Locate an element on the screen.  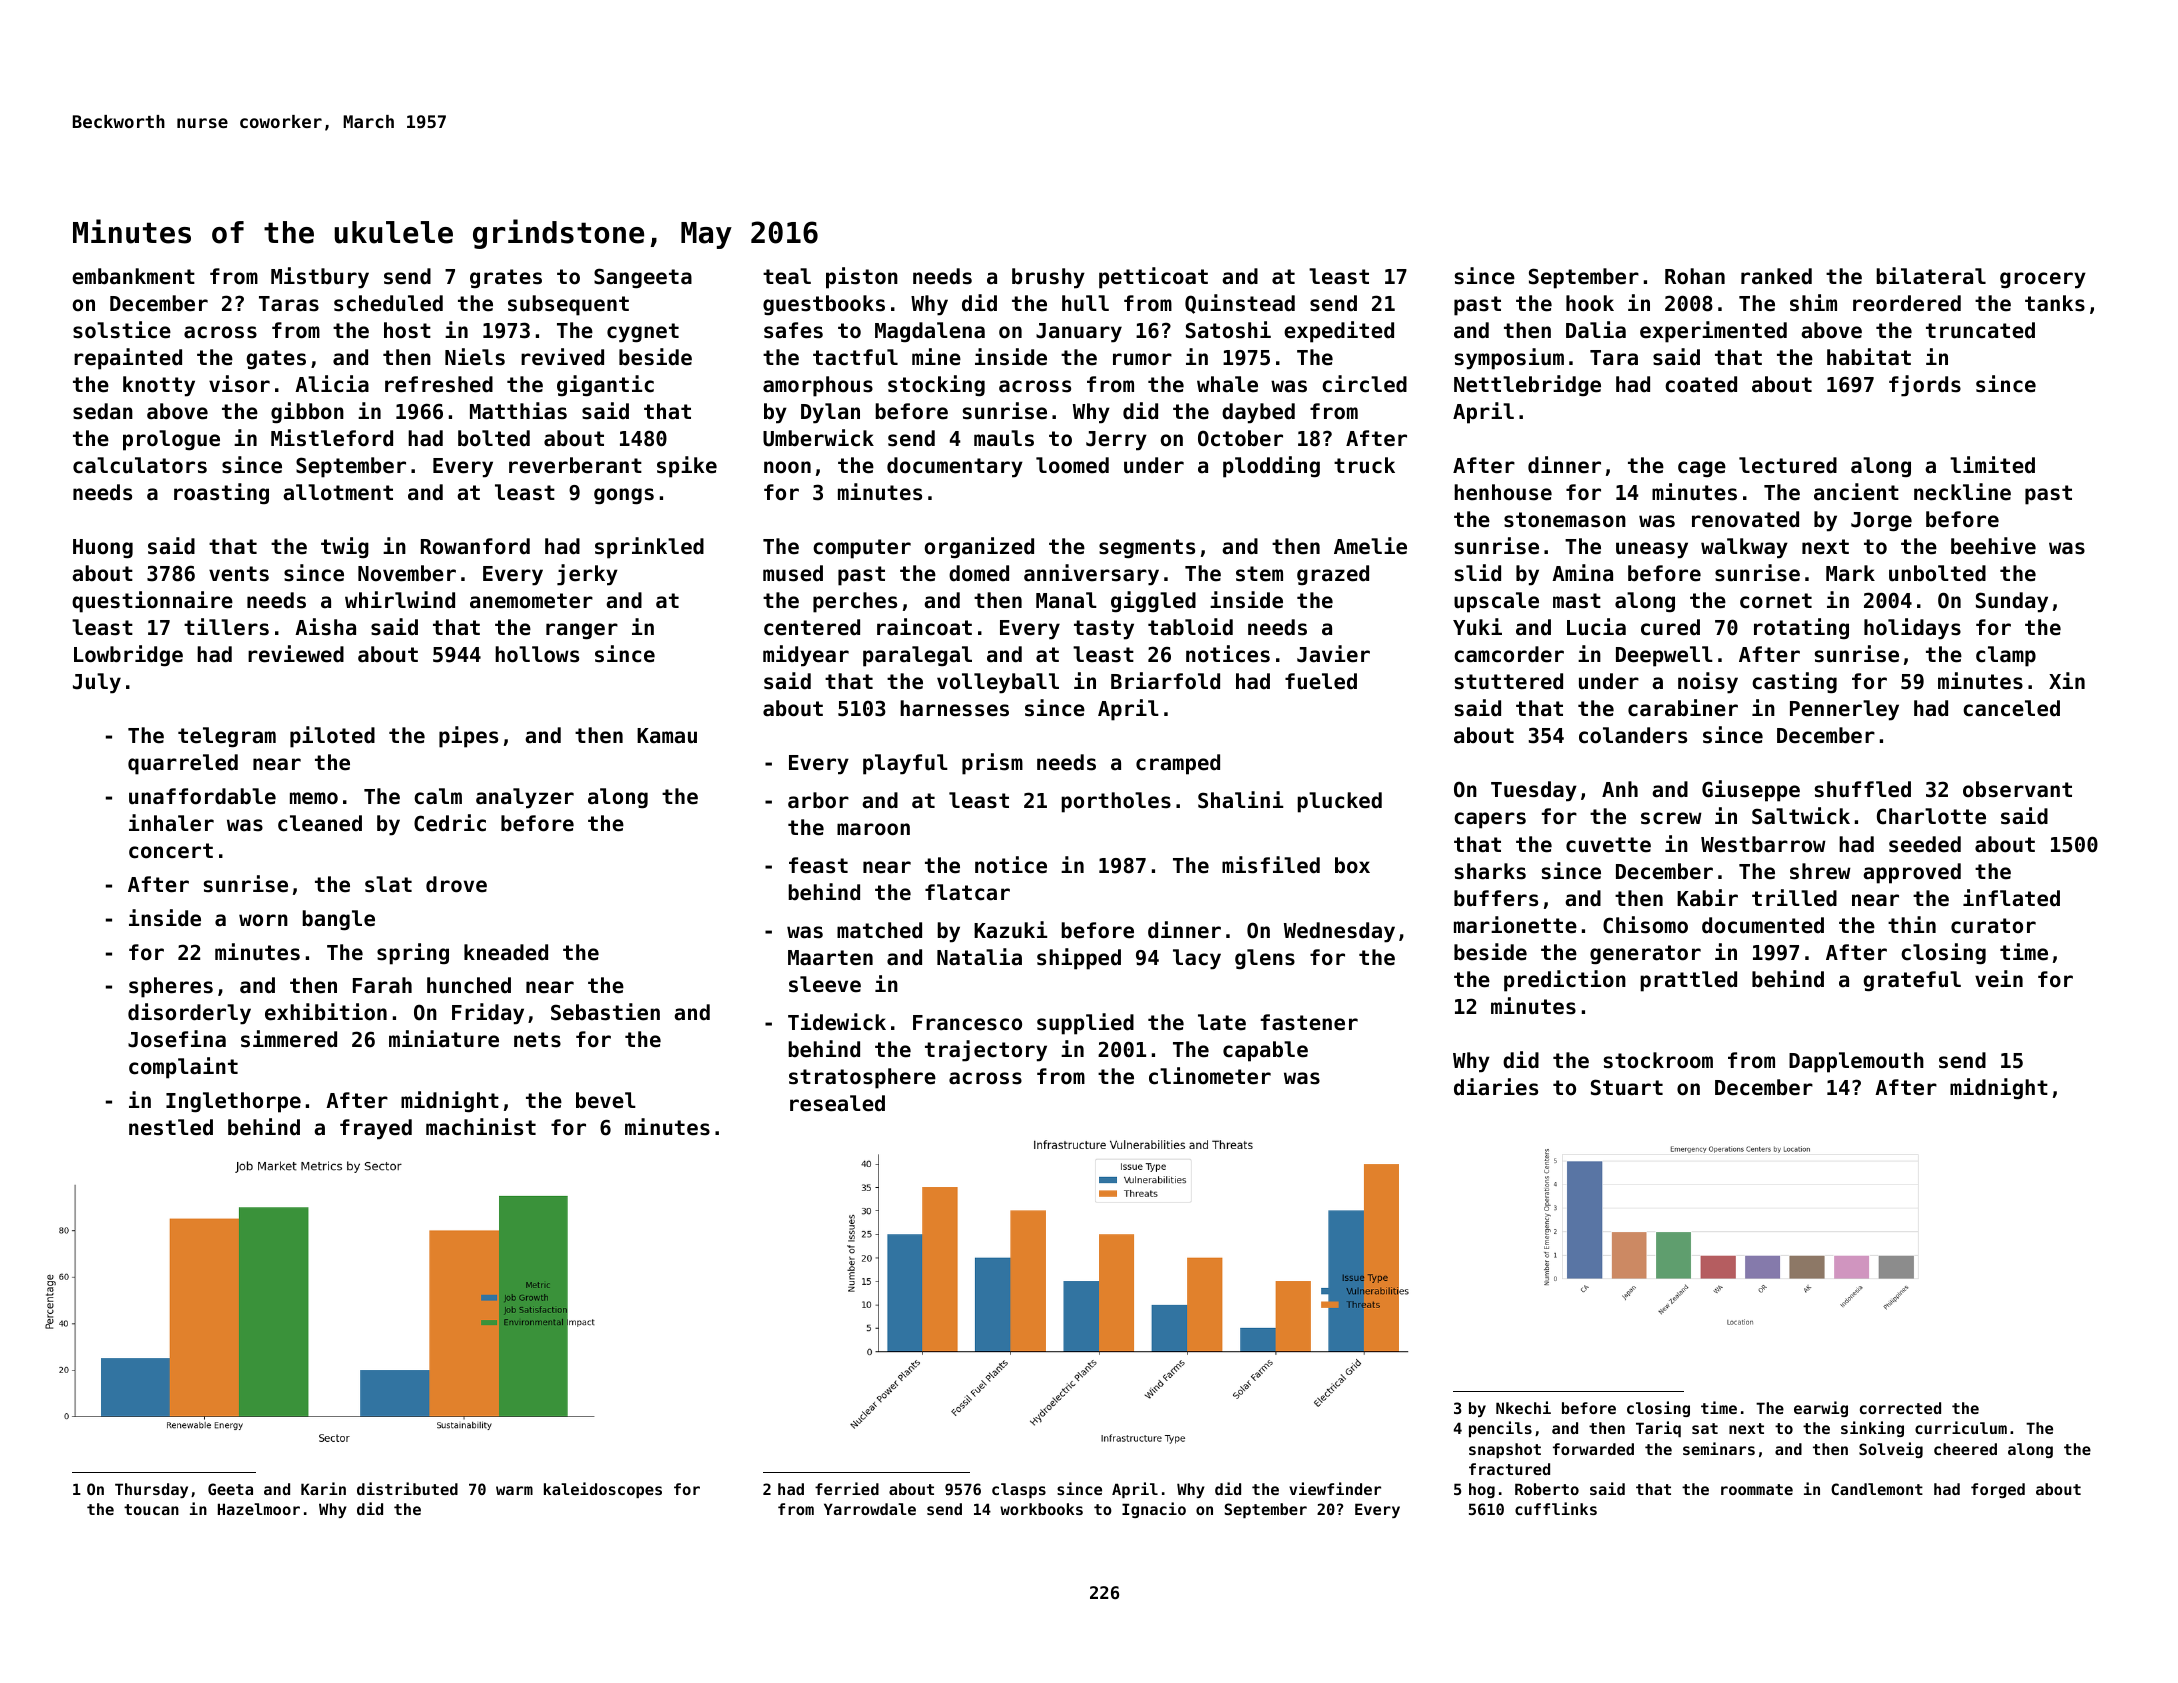
Matthias is located at coordinates (518, 411).
